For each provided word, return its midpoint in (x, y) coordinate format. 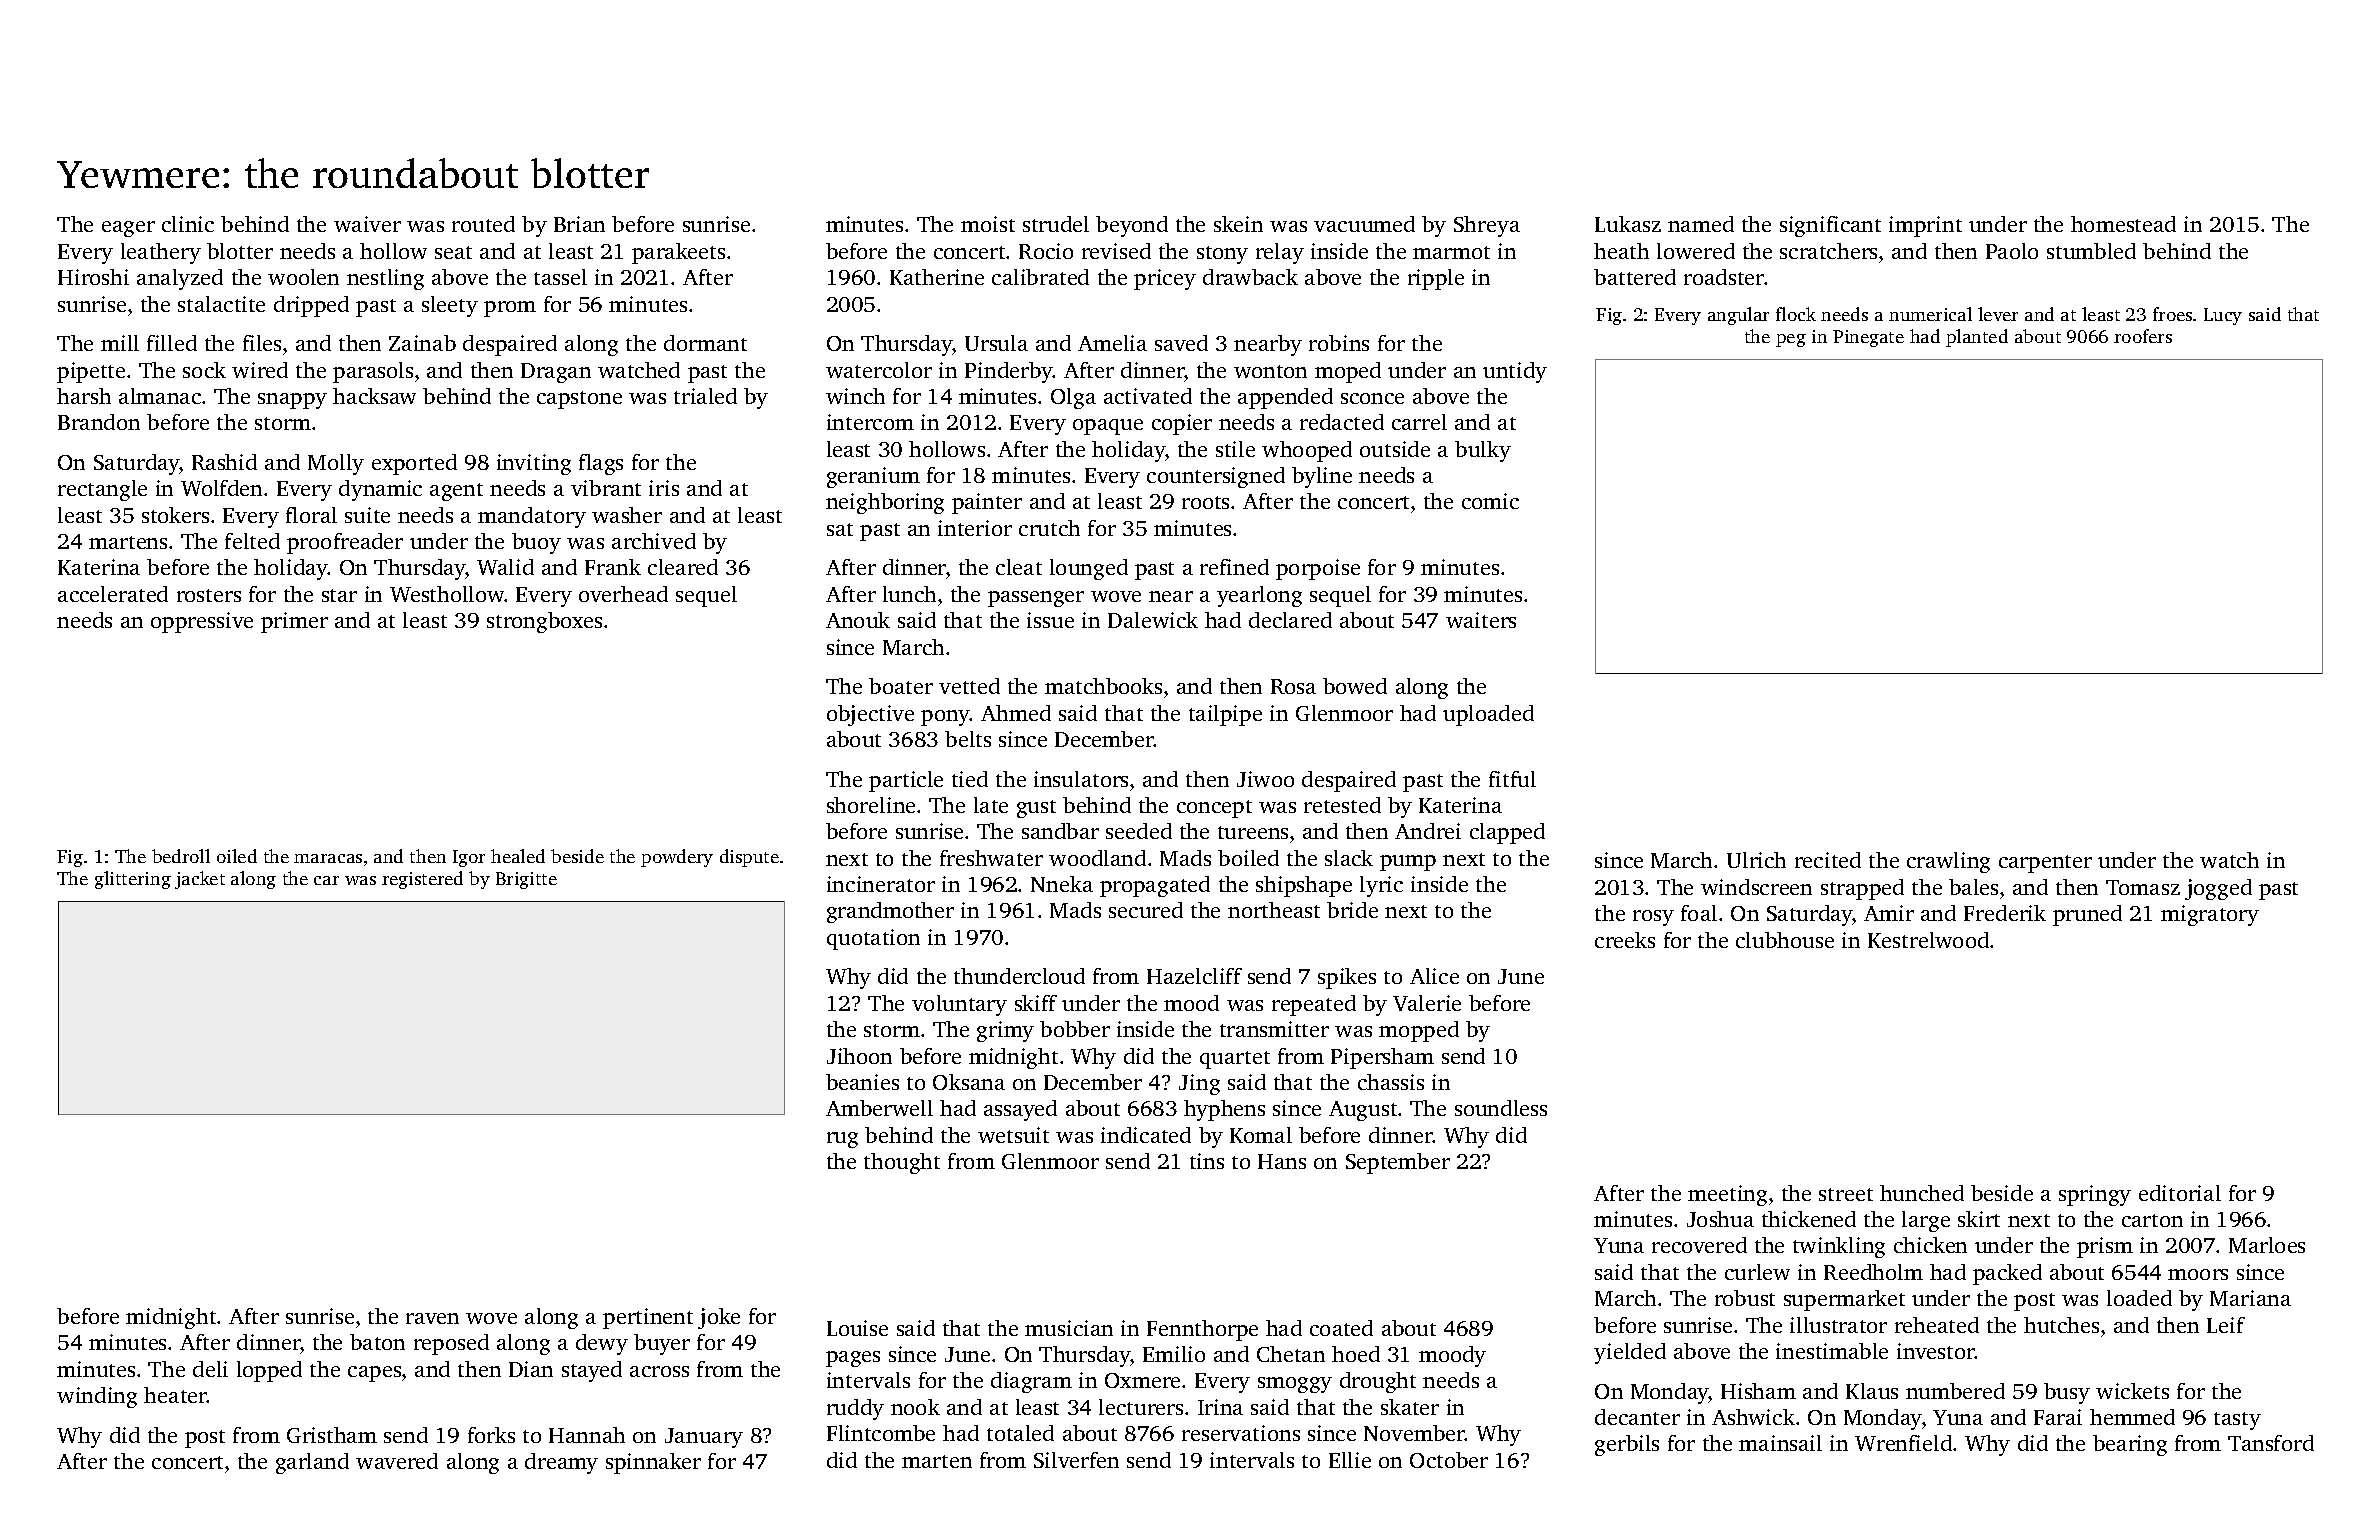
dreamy (561, 1463)
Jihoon (859, 1056)
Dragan (556, 373)
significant (1830, 226)
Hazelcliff (1194, 976)
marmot (1451, 252)
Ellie (1350, 1460)
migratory (2210, 915)
